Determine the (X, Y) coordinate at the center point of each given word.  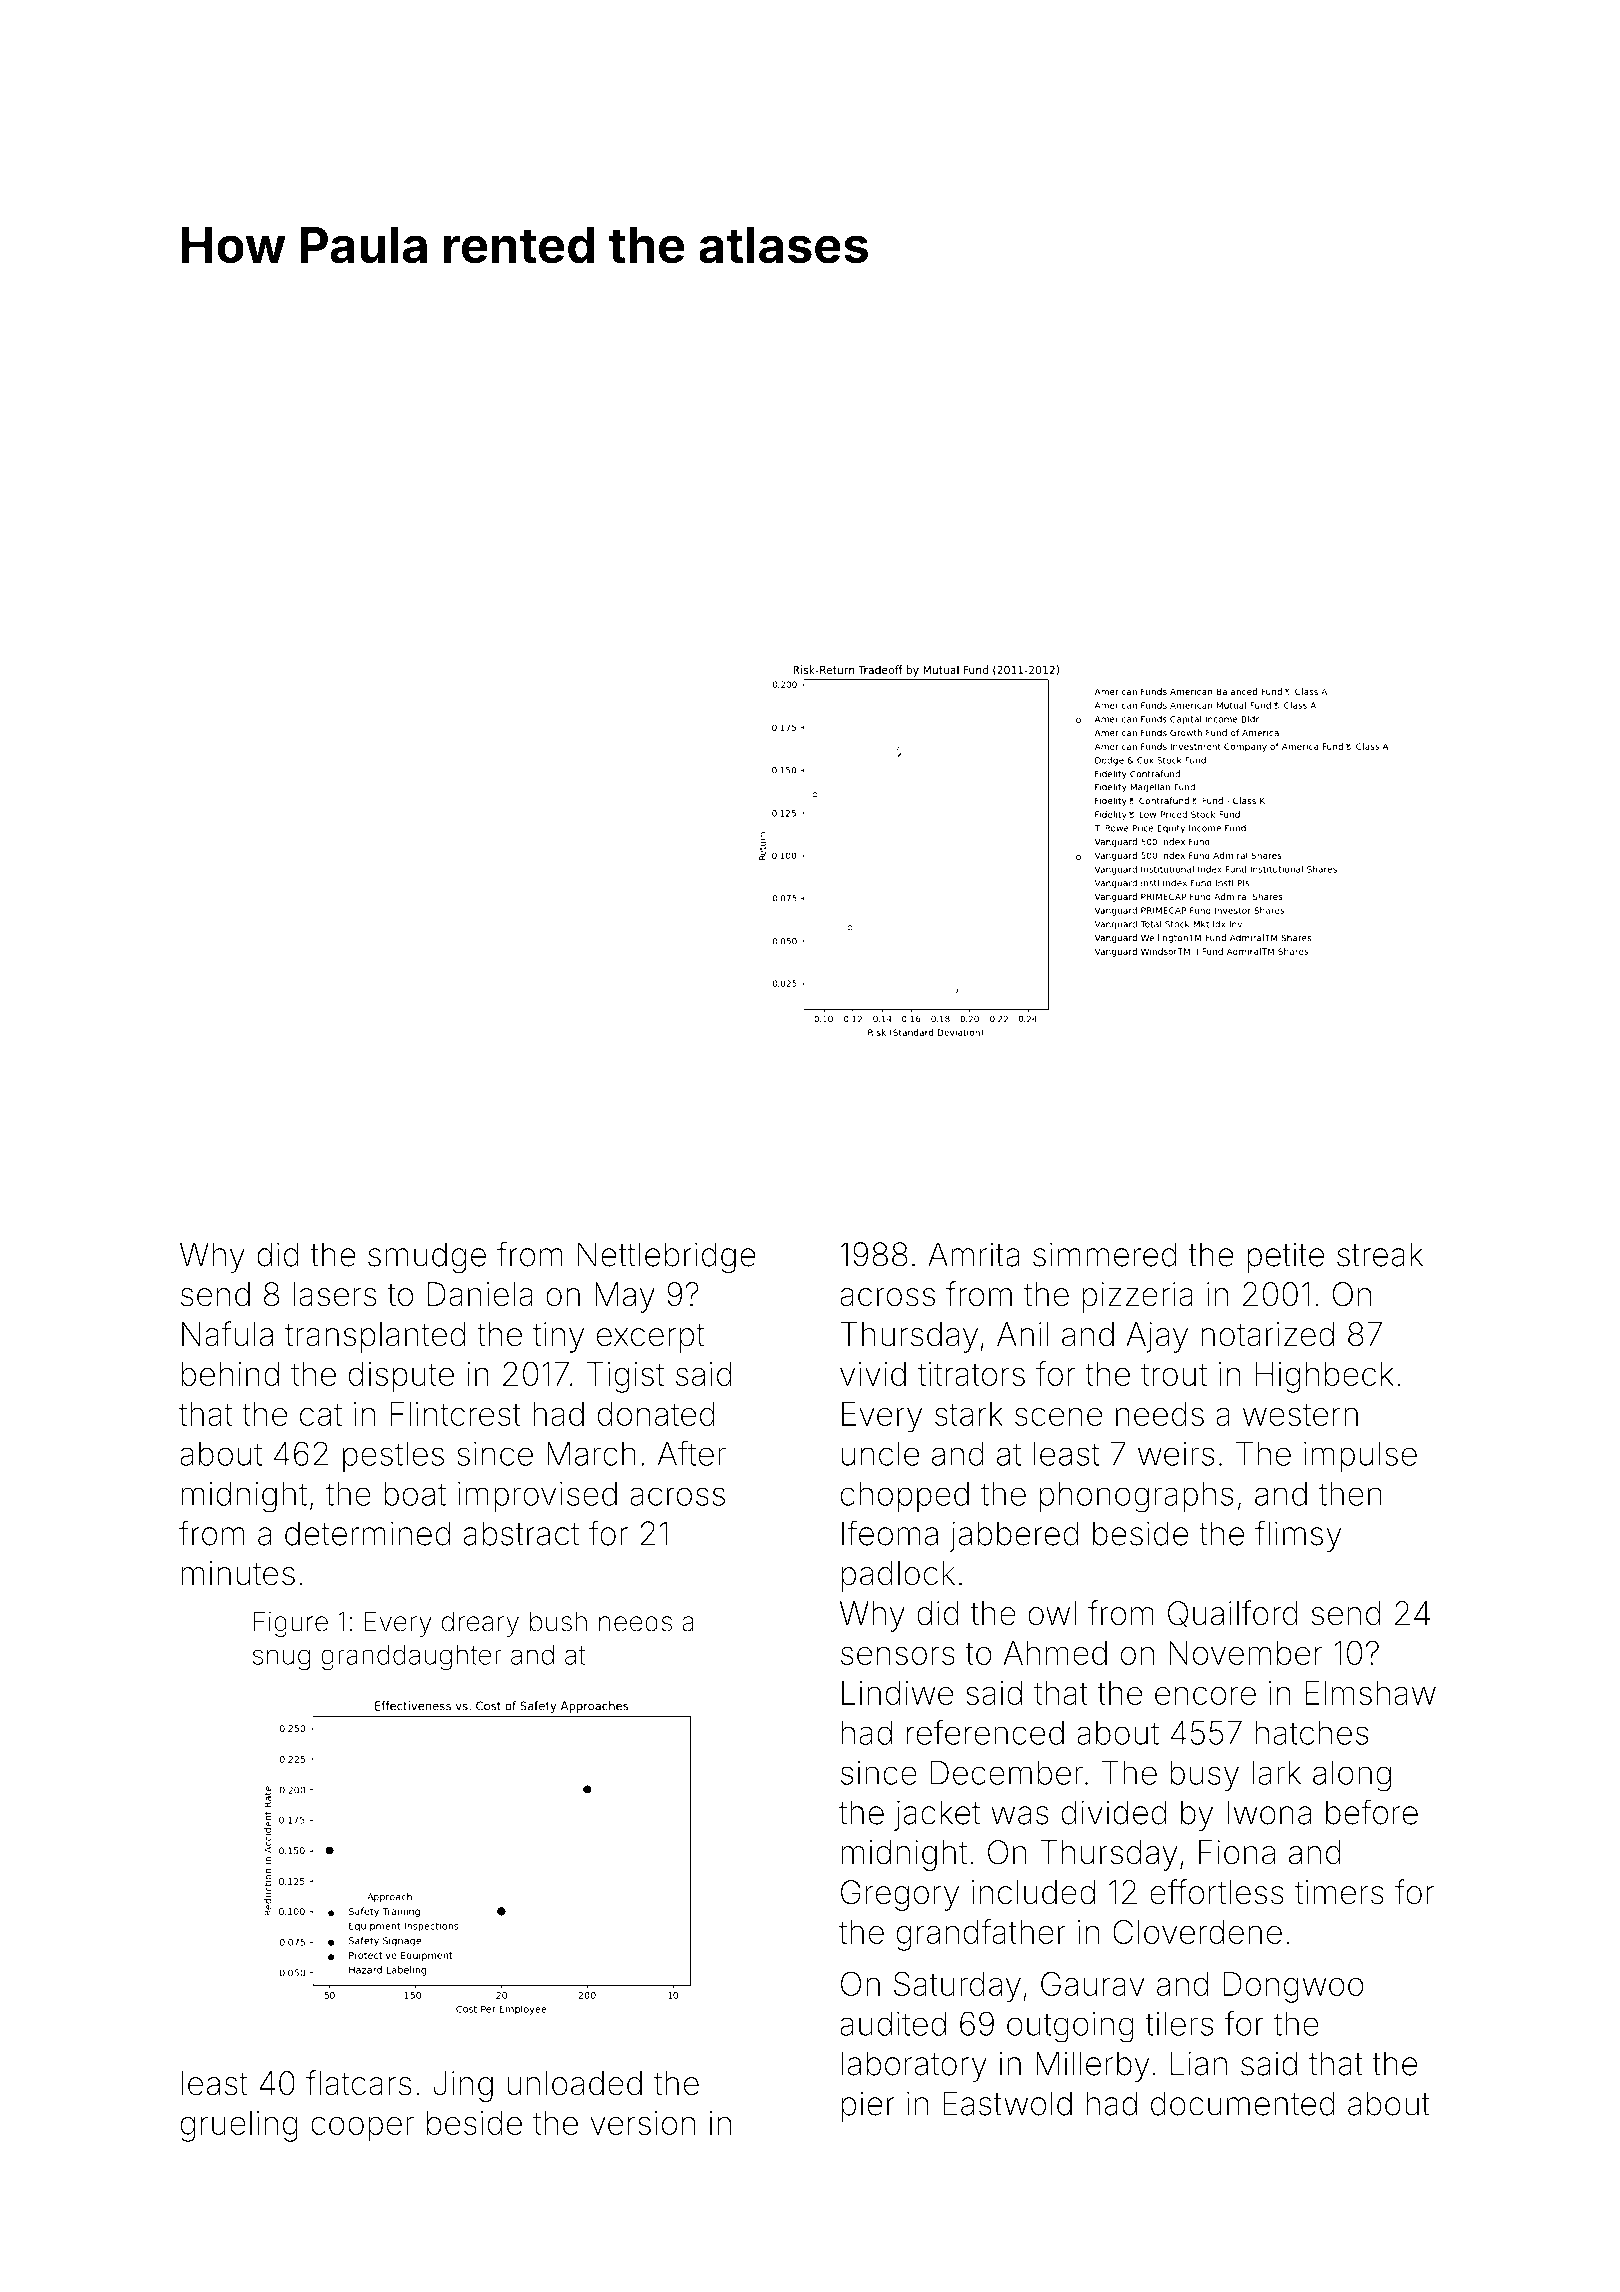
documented (1243, 2103)
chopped (904, 1497)
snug (281, 1660)
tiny (558, 1337)
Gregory (900, 1895)
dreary (480, 1624)
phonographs (1136, 1497)
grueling (239, 2126)
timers (1339, 1892)
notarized (1267, 1334)
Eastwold (1007, 2103)
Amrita (974, 1254)
